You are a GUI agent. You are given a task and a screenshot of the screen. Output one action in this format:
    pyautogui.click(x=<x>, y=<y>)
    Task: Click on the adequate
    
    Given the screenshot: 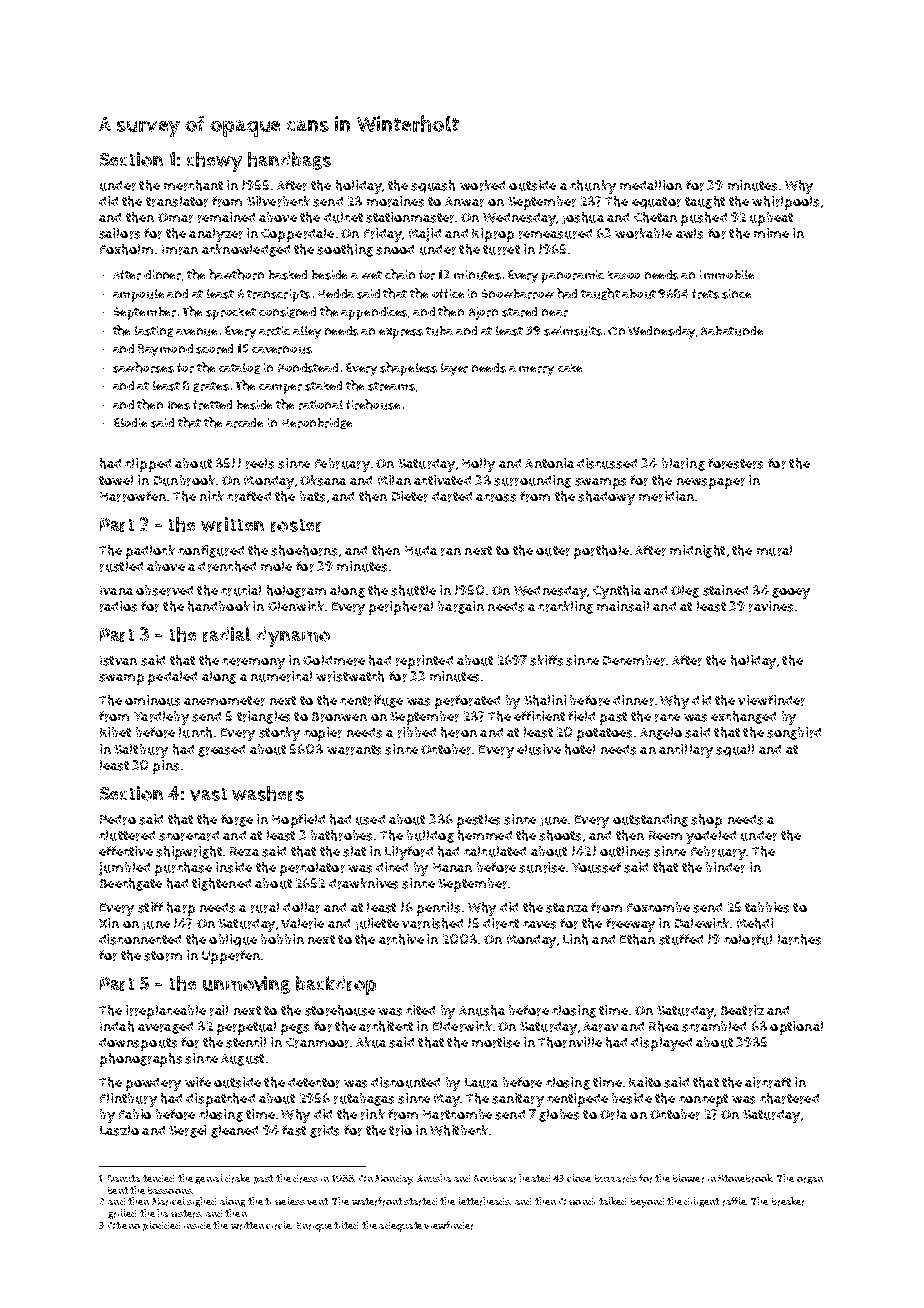 What is the action you would take?
    pyautogui.click(x=400, y=1227)
